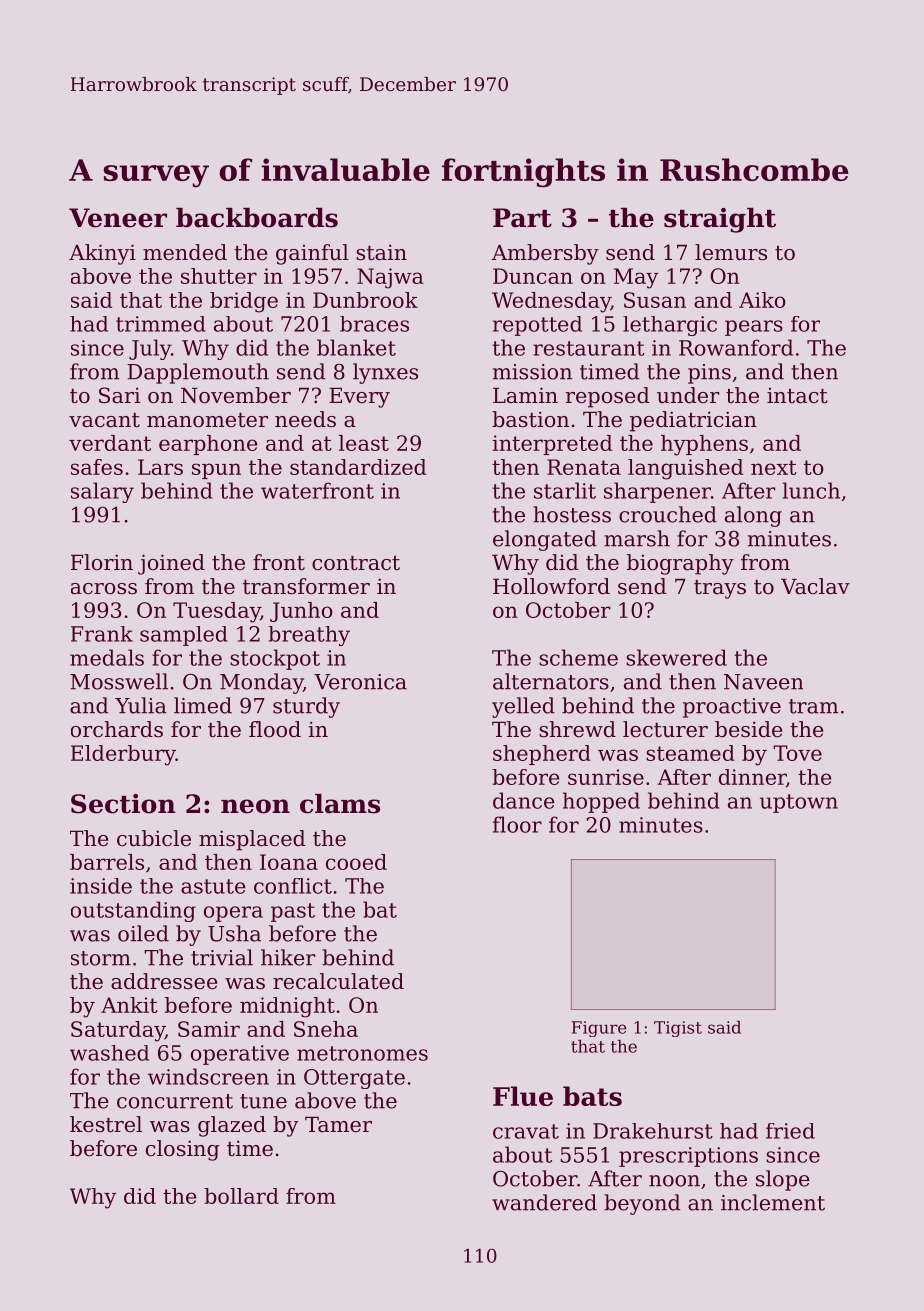 The image size is (924, 1311). Describe the element at coordinates (184, 636) in the page. I see `sampled` at that location.
